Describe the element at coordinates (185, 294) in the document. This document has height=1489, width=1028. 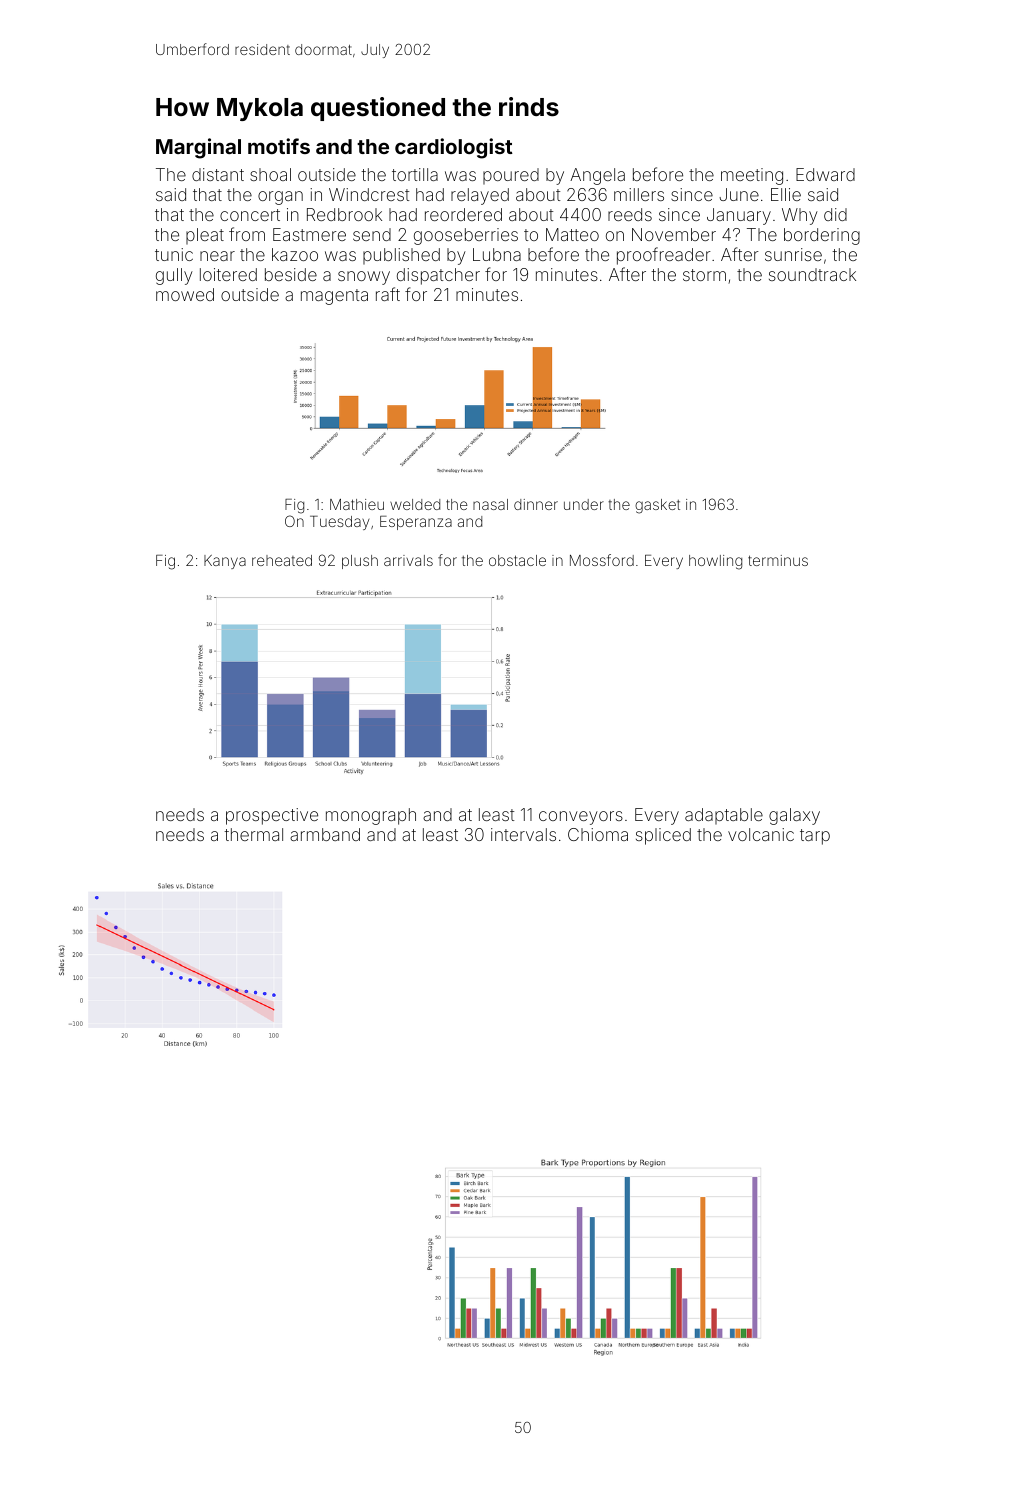
I see `mowed` at that location.
